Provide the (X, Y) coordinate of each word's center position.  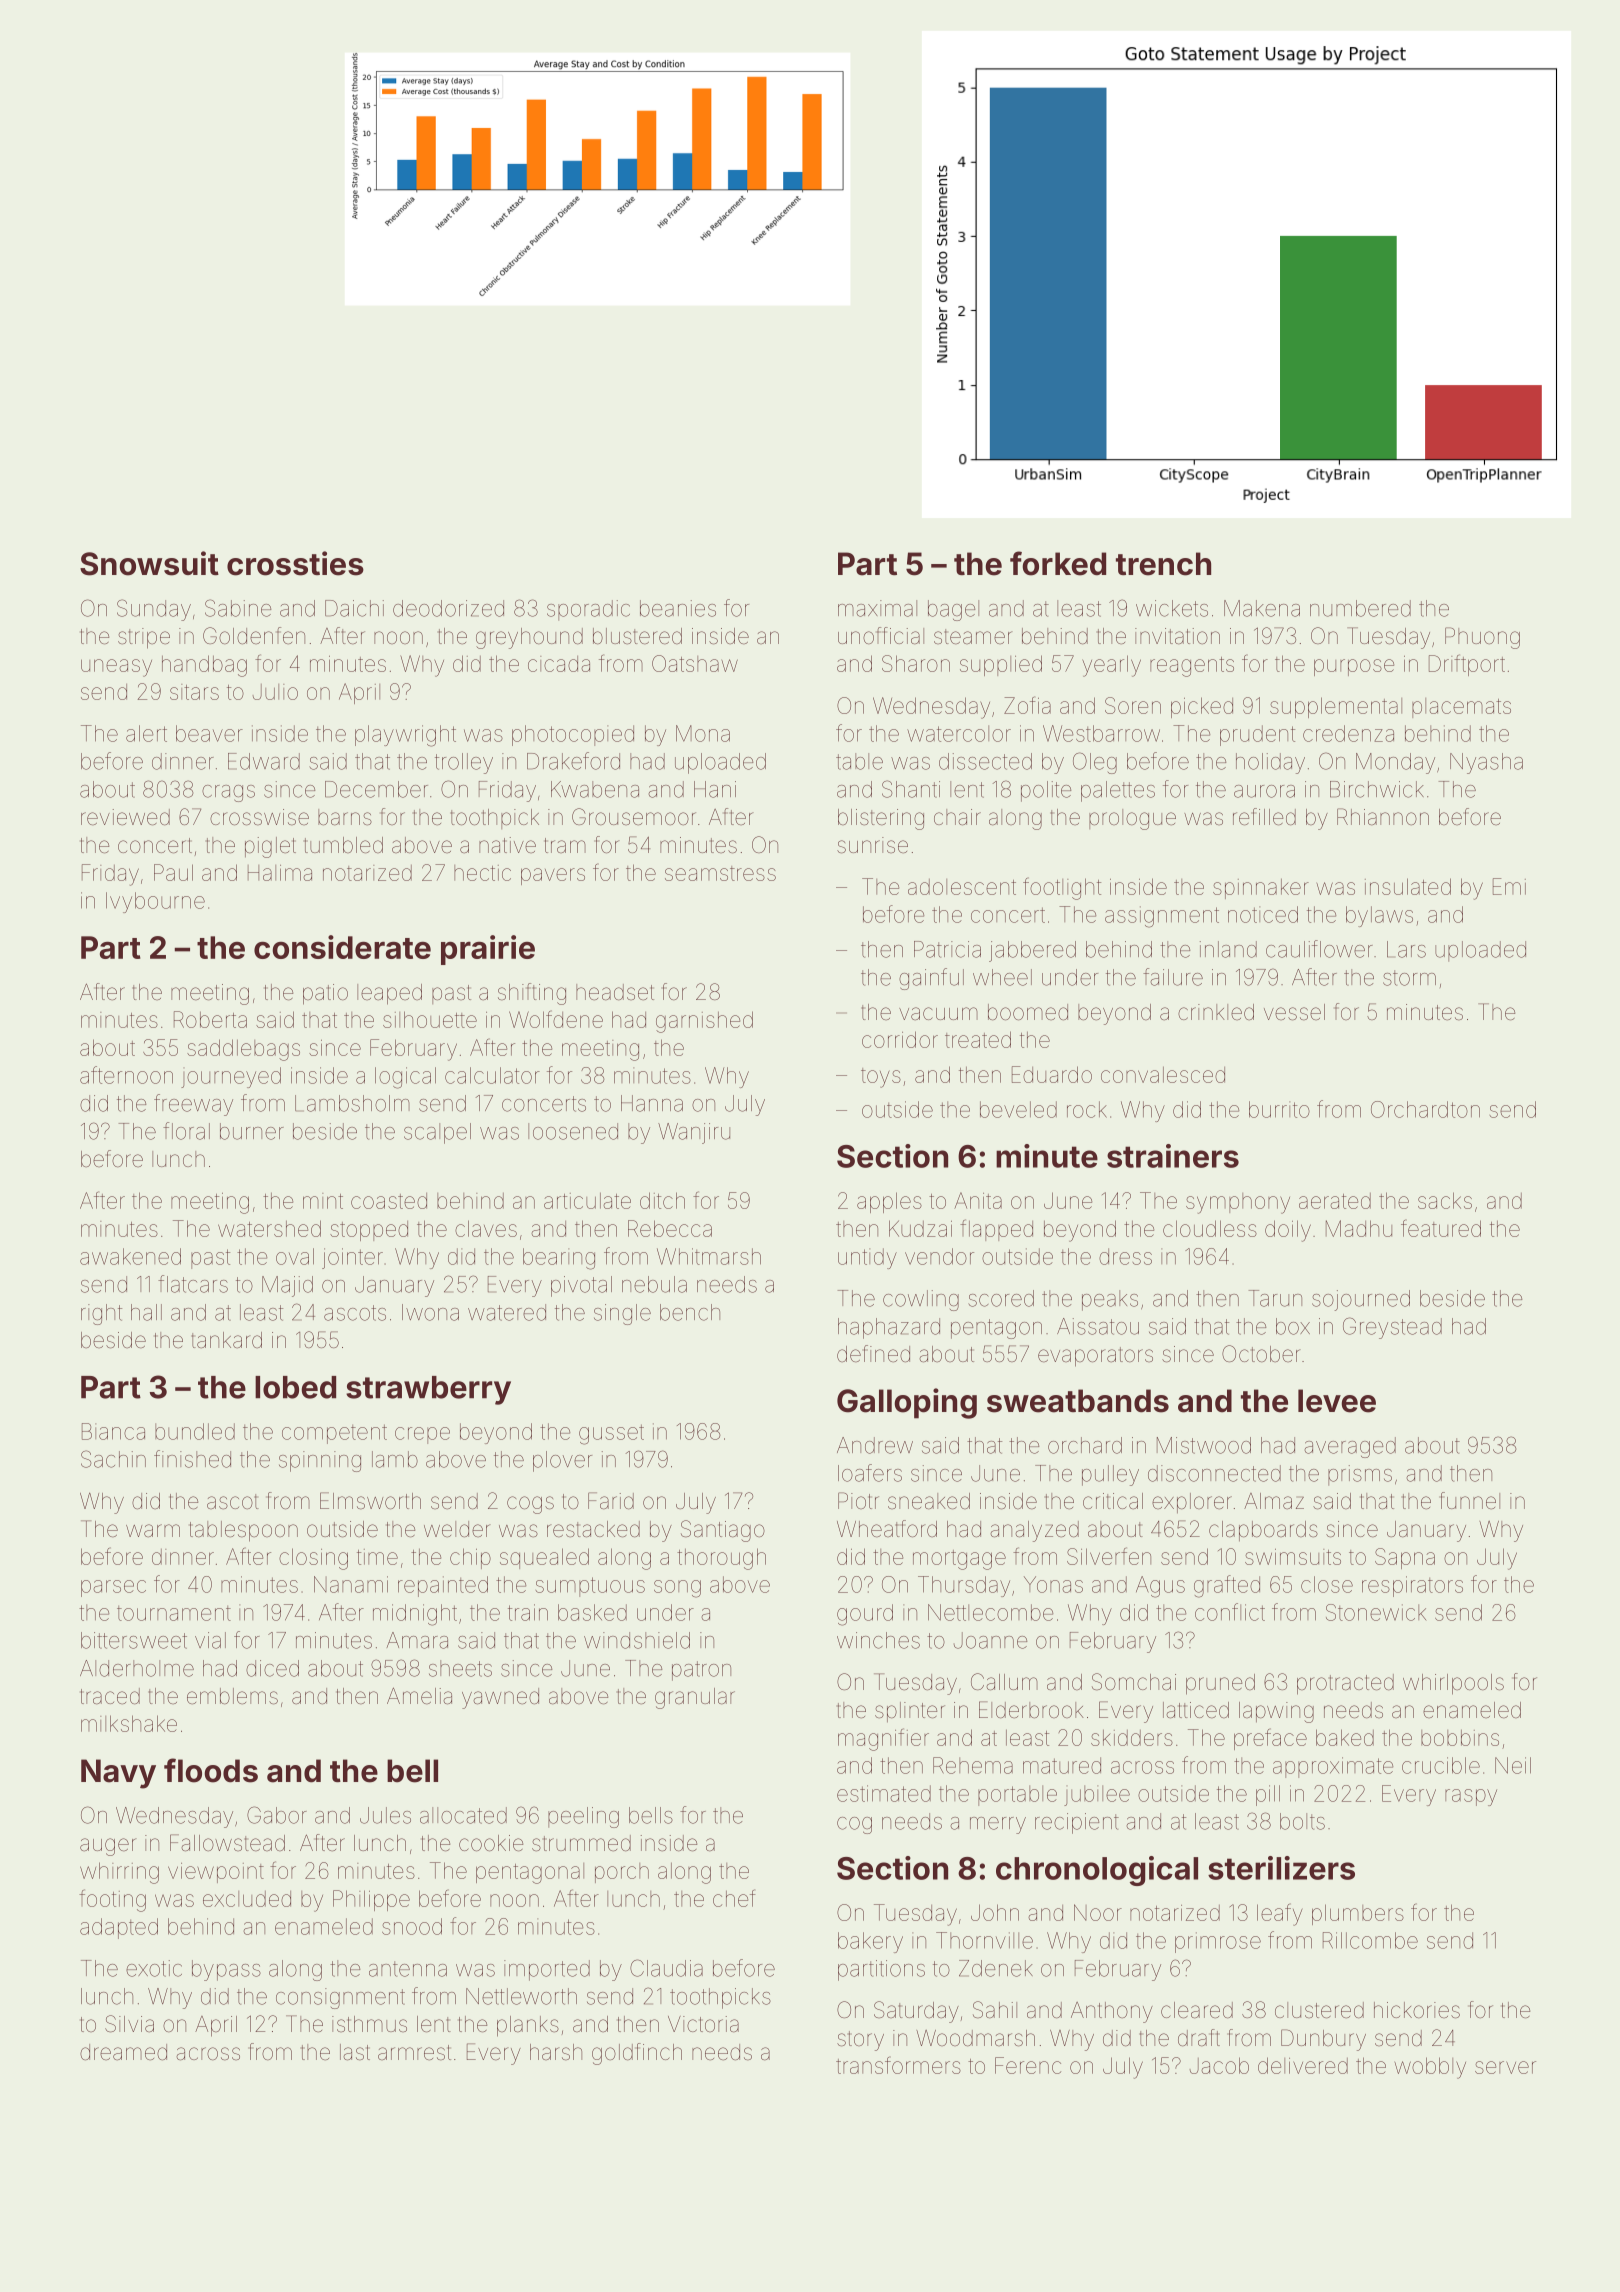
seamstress (720, 873)
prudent (1257, 735)
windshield (637, 1640)
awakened (130, 1256)
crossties (295, 563)
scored (1001, 1298)
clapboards (1263, 1531)
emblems (232, 1696)
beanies (678, 608)
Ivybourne (155, 902)
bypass (226, 1970)
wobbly (1430, 2068)
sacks (1445, 1200)
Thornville (984, 1940)
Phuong (1482, 638)
